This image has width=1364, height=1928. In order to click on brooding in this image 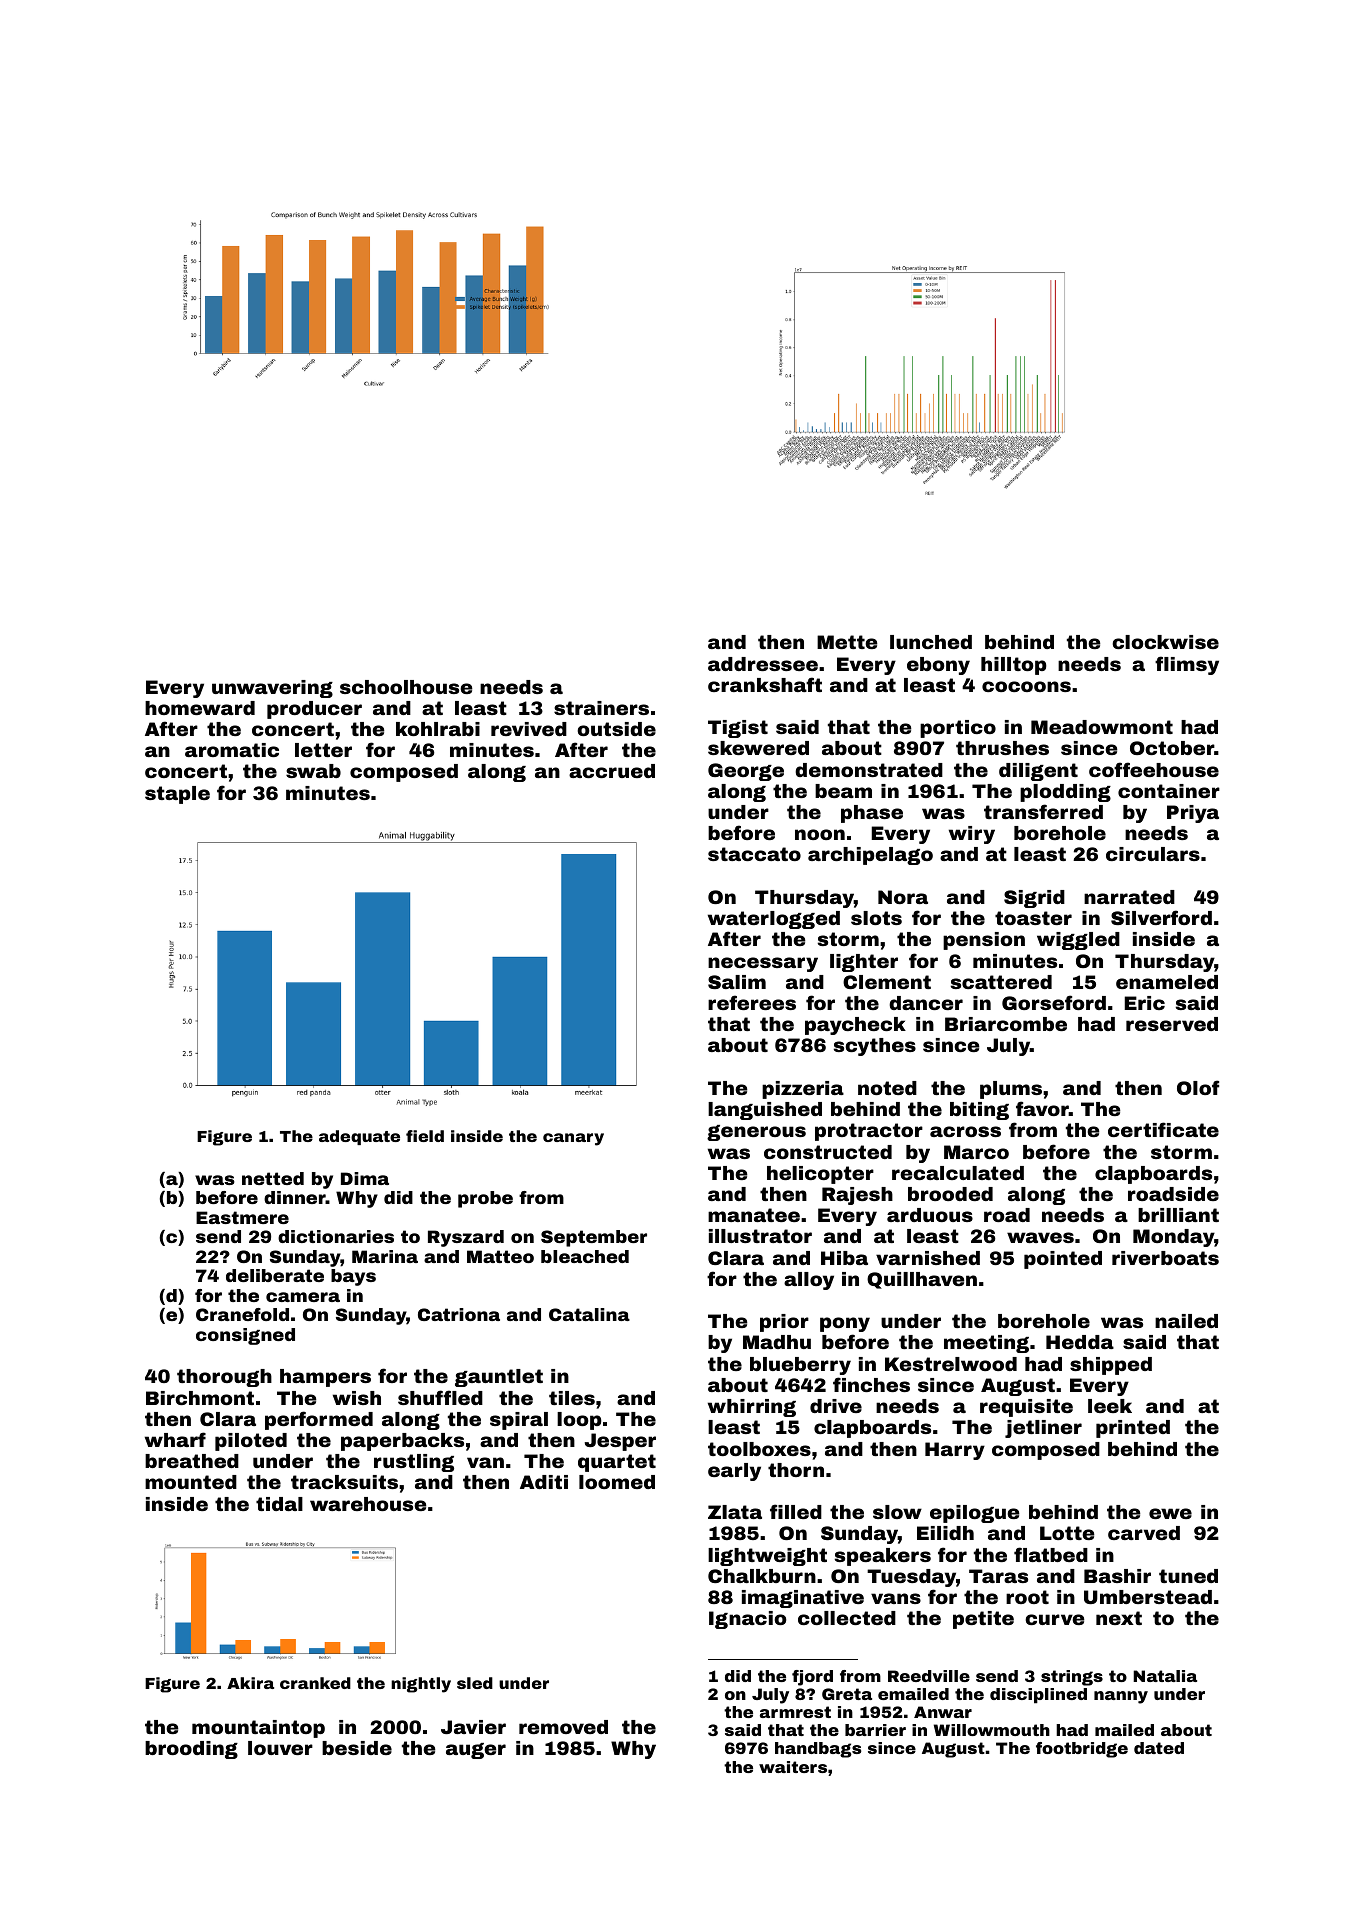, I will do `click(191, 1750)`.
